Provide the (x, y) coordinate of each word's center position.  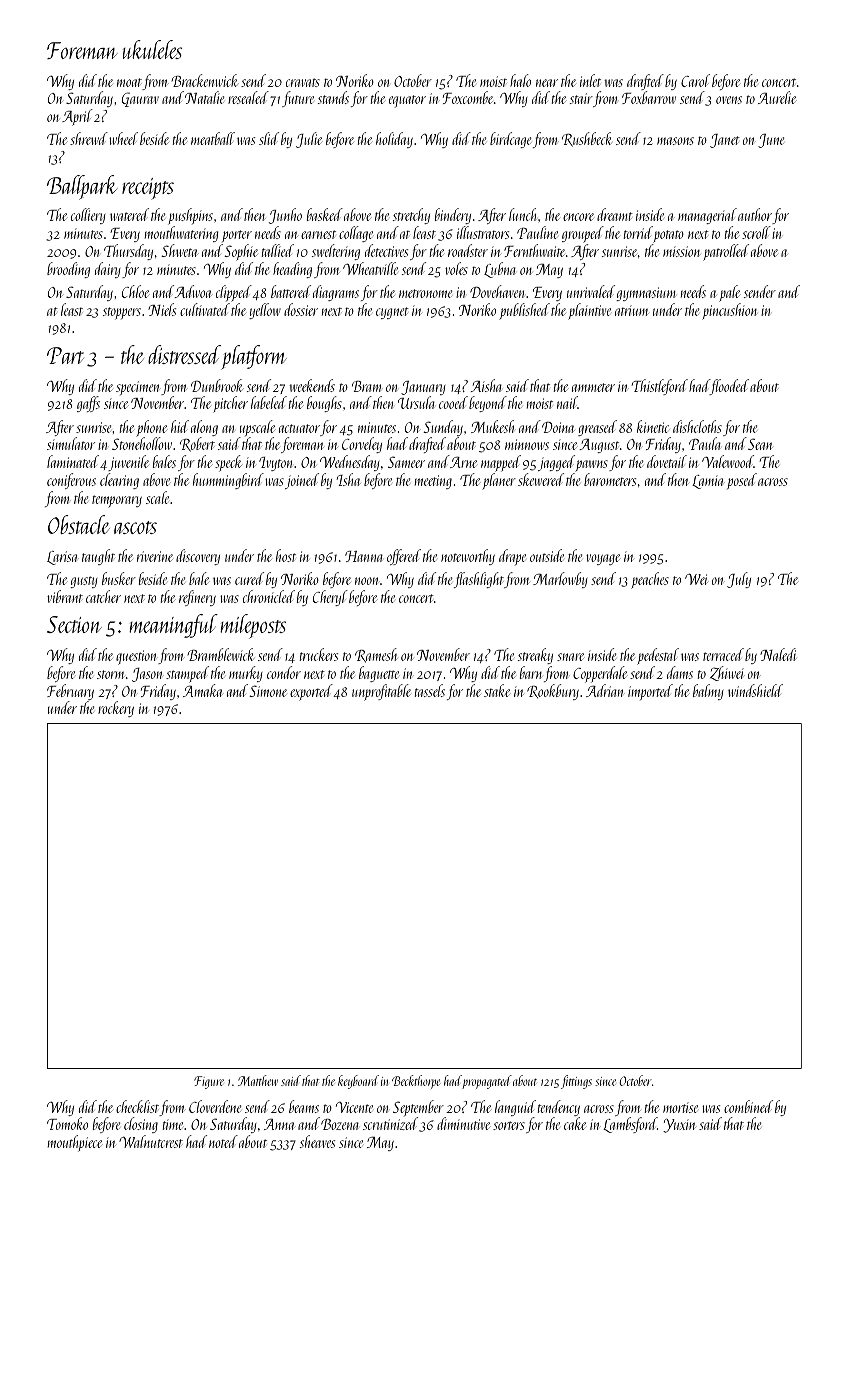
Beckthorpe (416, 1082)
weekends (312, 385)
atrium (632, 310)
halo (520, 80)
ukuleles (152, 49)
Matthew (258, 1080)
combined (748, 1106)
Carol (695, 80)
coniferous (71, 481)
